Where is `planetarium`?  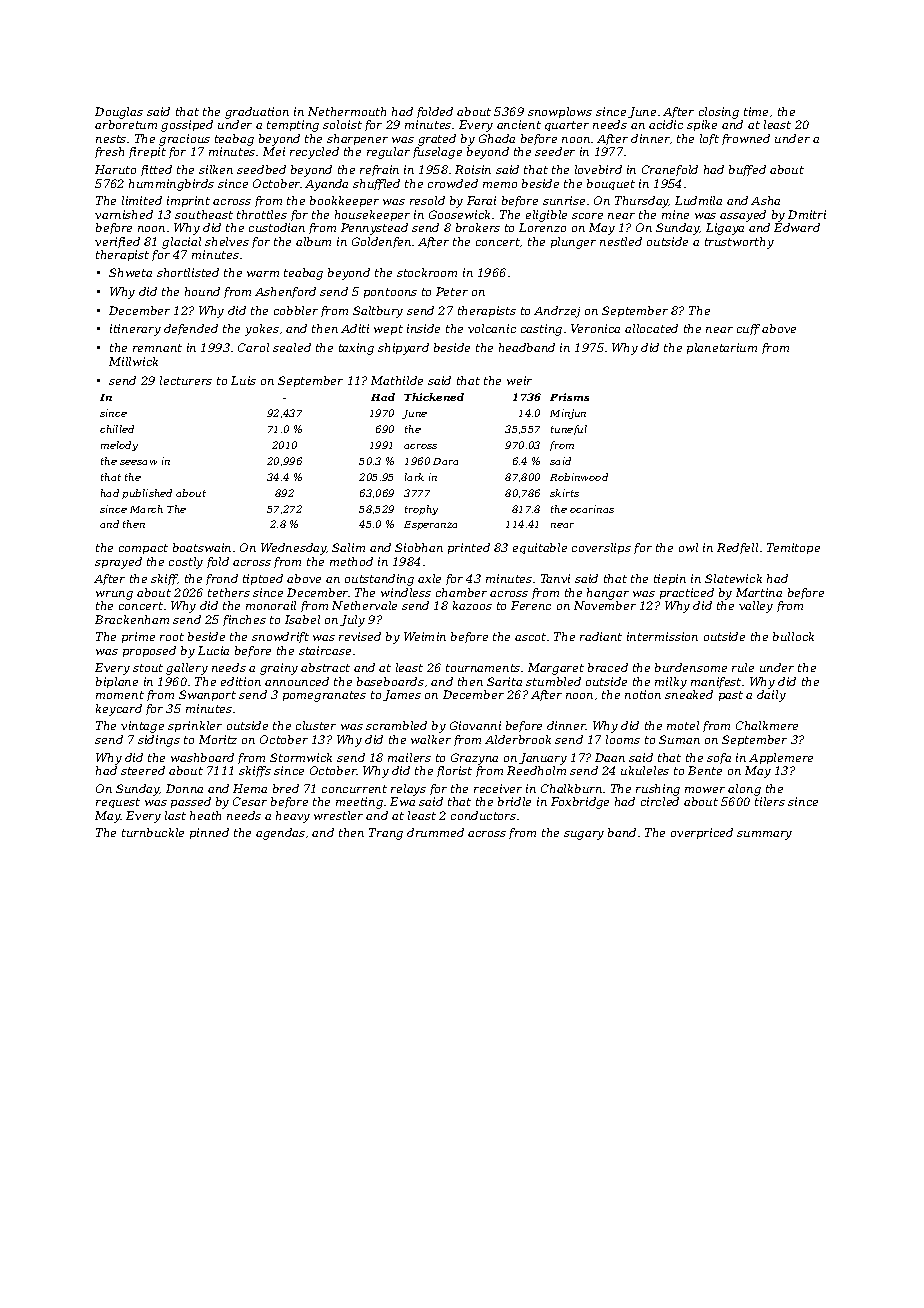
planetarium is located at coordinates (722, 348).
